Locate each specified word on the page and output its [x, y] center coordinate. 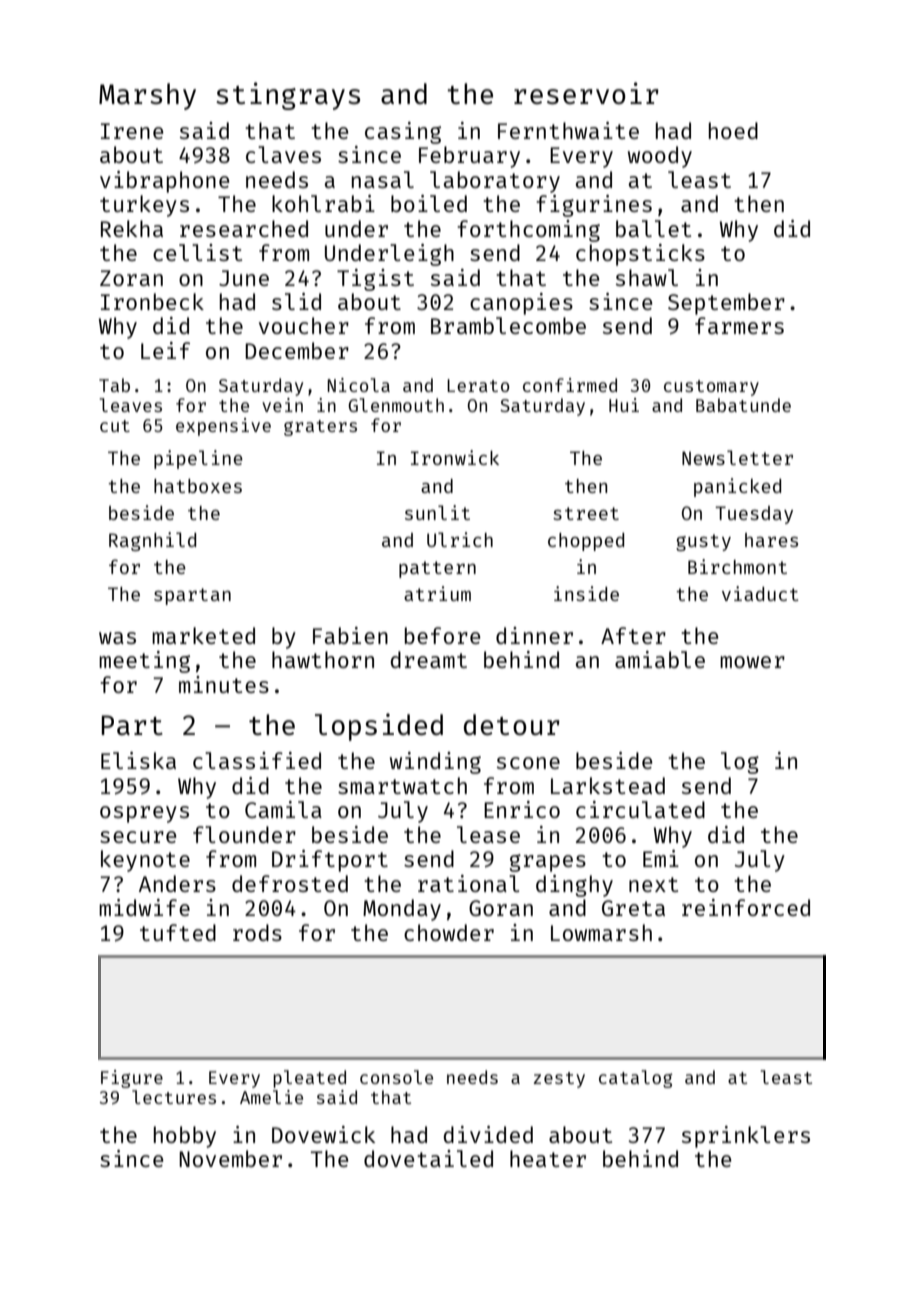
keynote [145, 861]
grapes [548, 863]
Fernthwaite [568, 130]
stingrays [288, 96]
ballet [653, 228]
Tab [114, 385]
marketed [203, 635]
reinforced [746, 907]
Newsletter [737, 457]
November [230, 1158]
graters [320, 428]
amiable [660, 659]
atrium [437, 593]
